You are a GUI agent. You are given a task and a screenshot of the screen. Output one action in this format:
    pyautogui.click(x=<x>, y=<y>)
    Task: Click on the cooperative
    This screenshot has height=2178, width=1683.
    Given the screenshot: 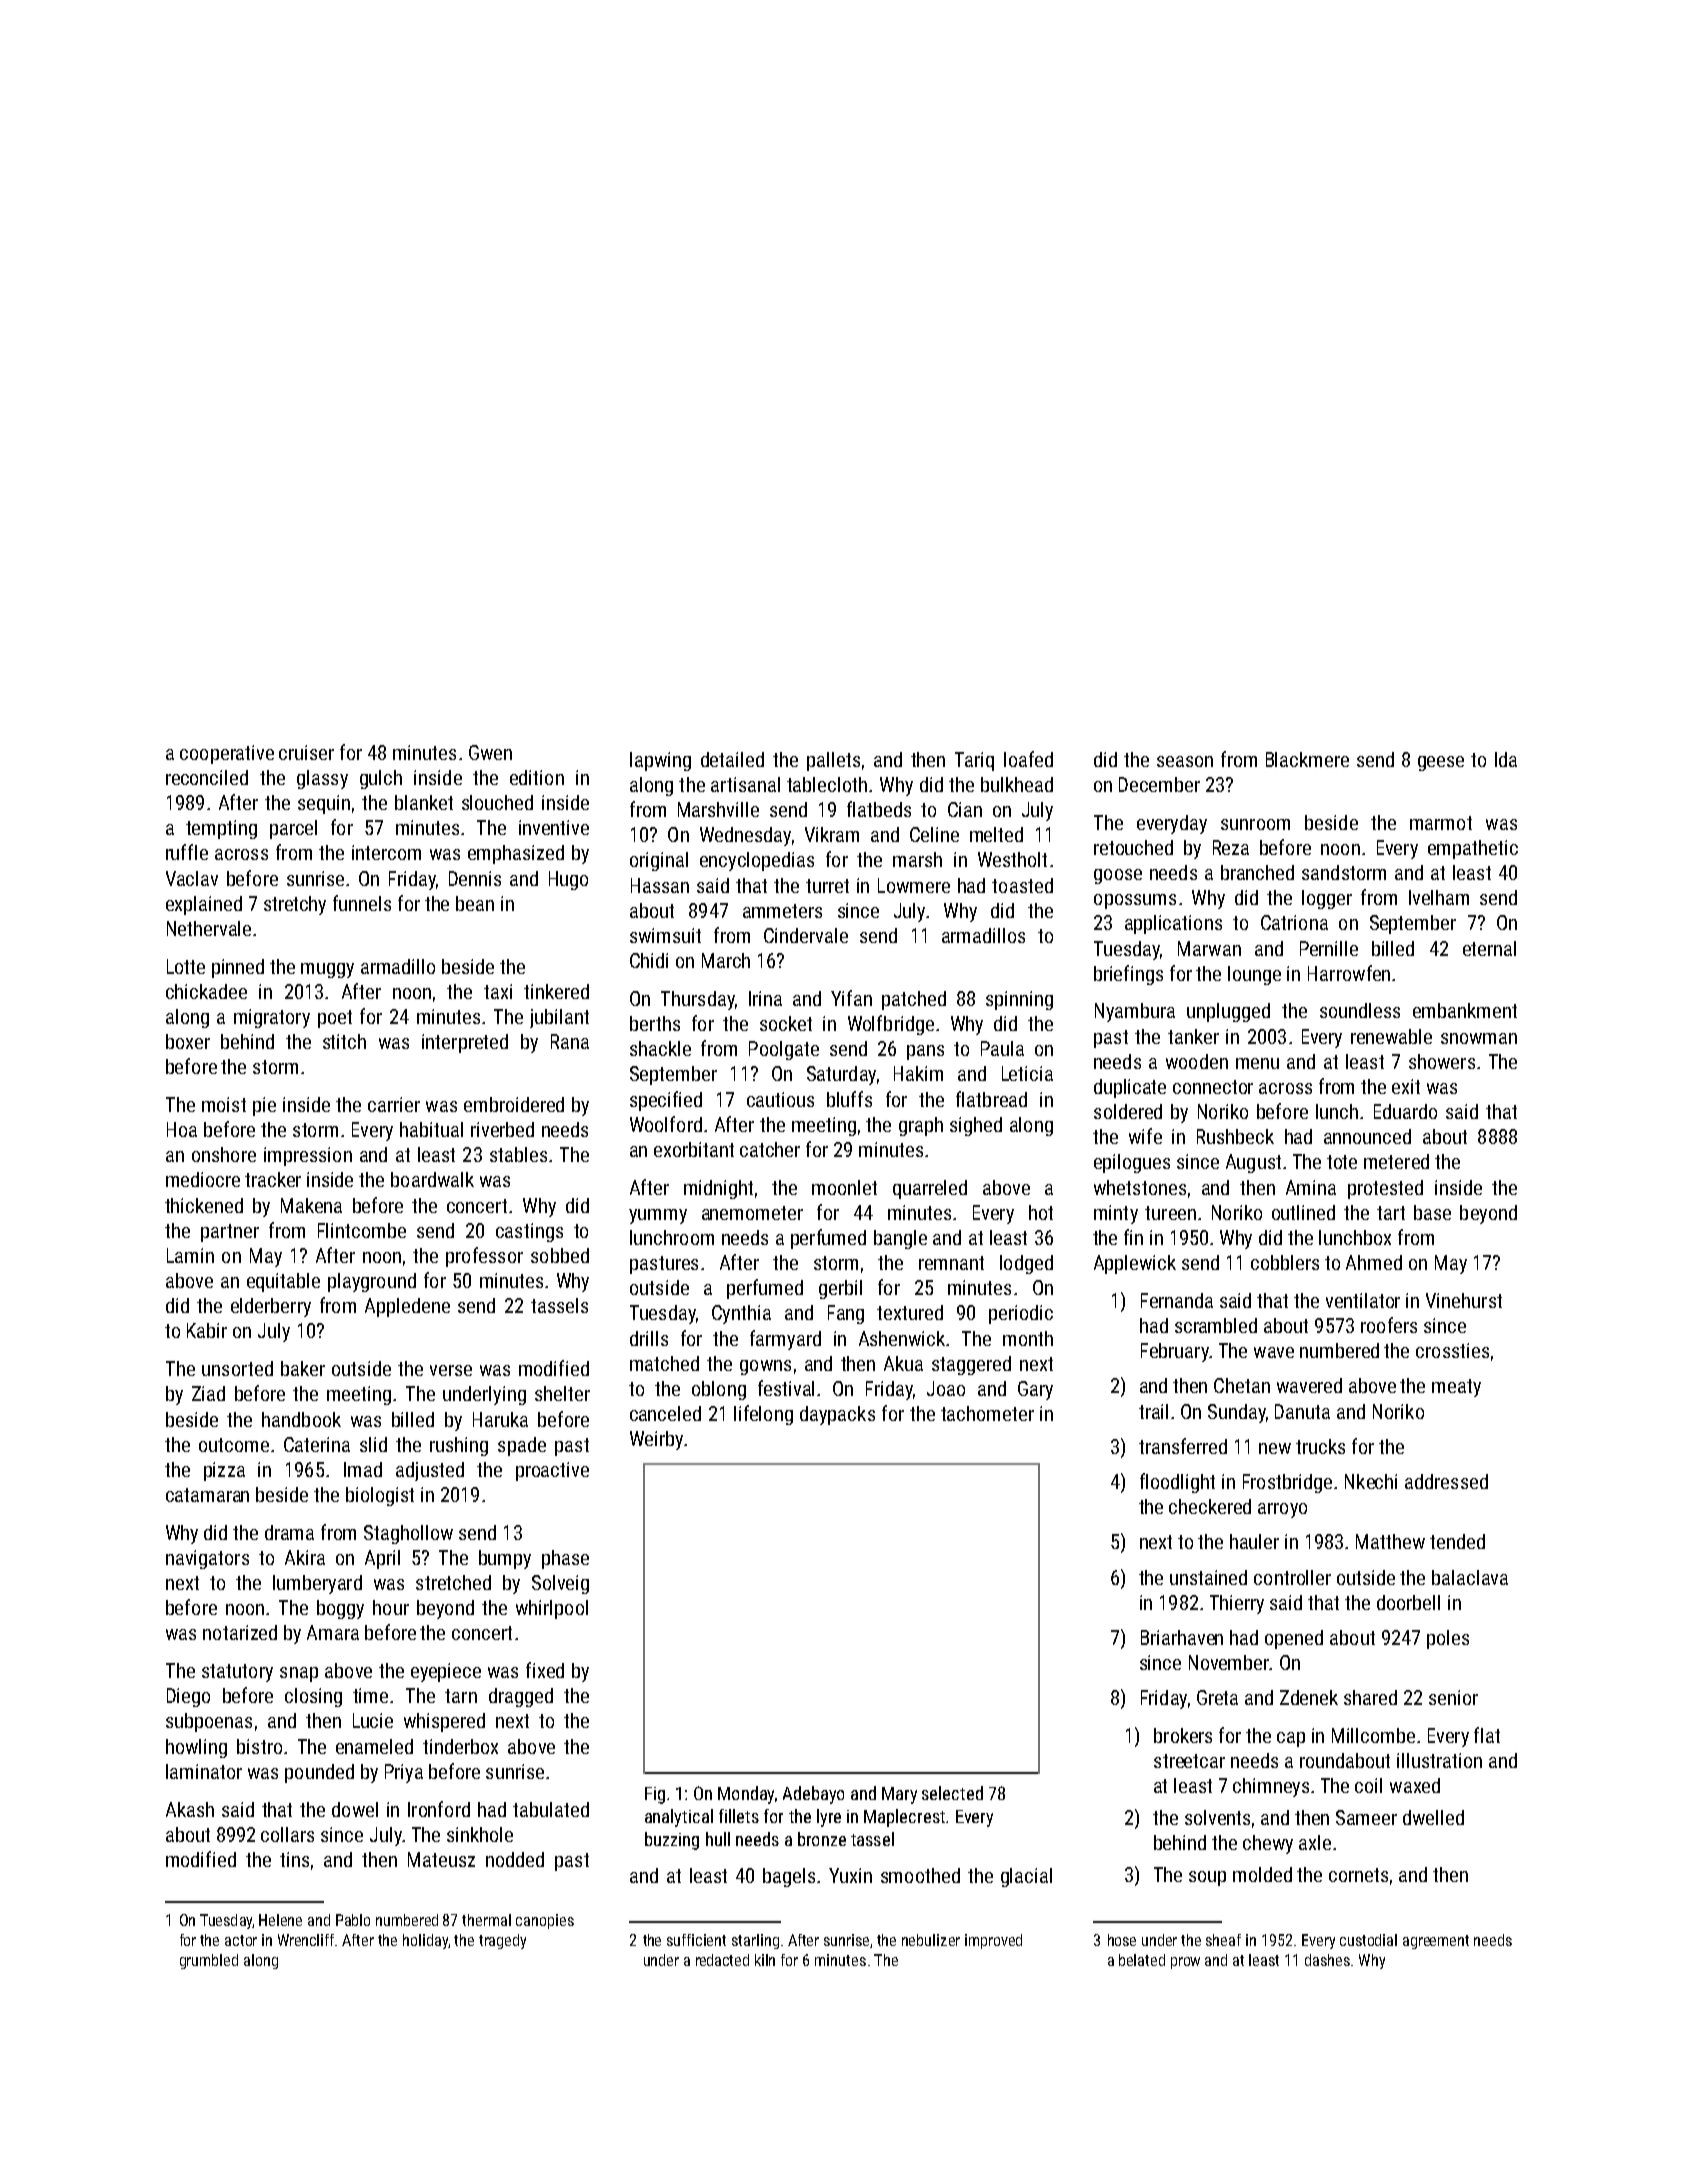 What is the action you would take?
    pyautogui.click(x=227, y=754)
